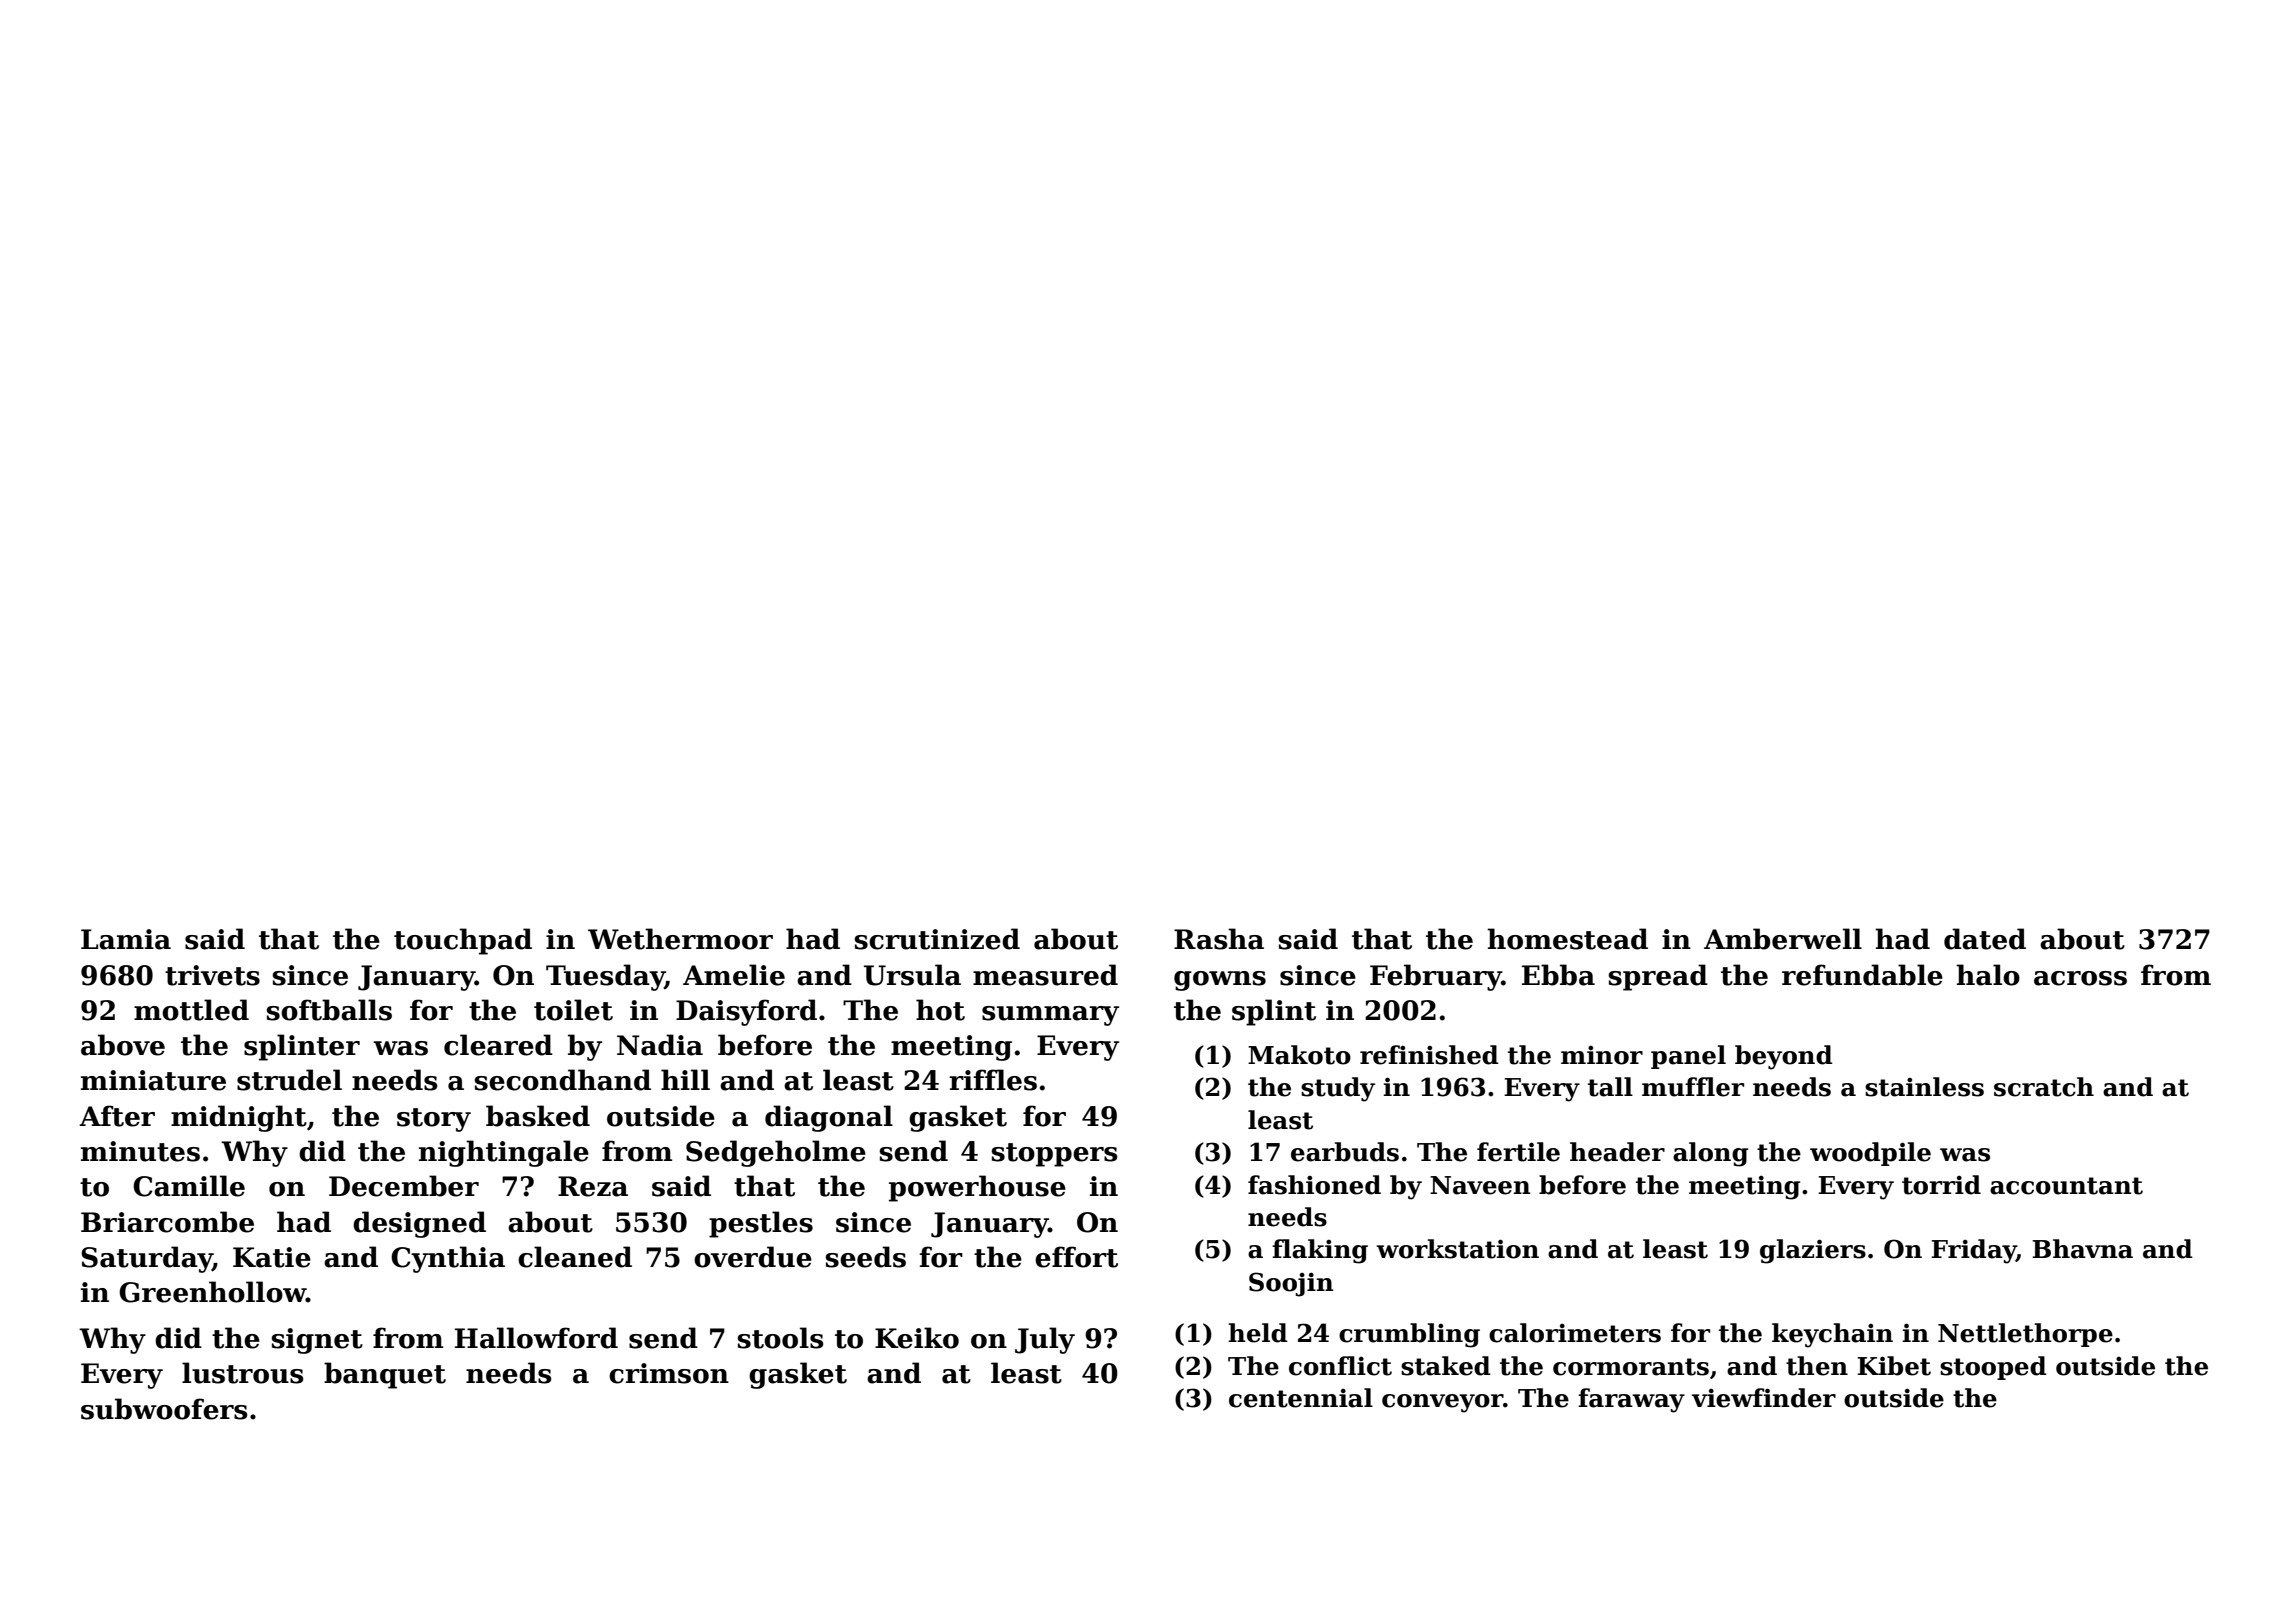  I want to click on Keiko, so click(917, 1338).
